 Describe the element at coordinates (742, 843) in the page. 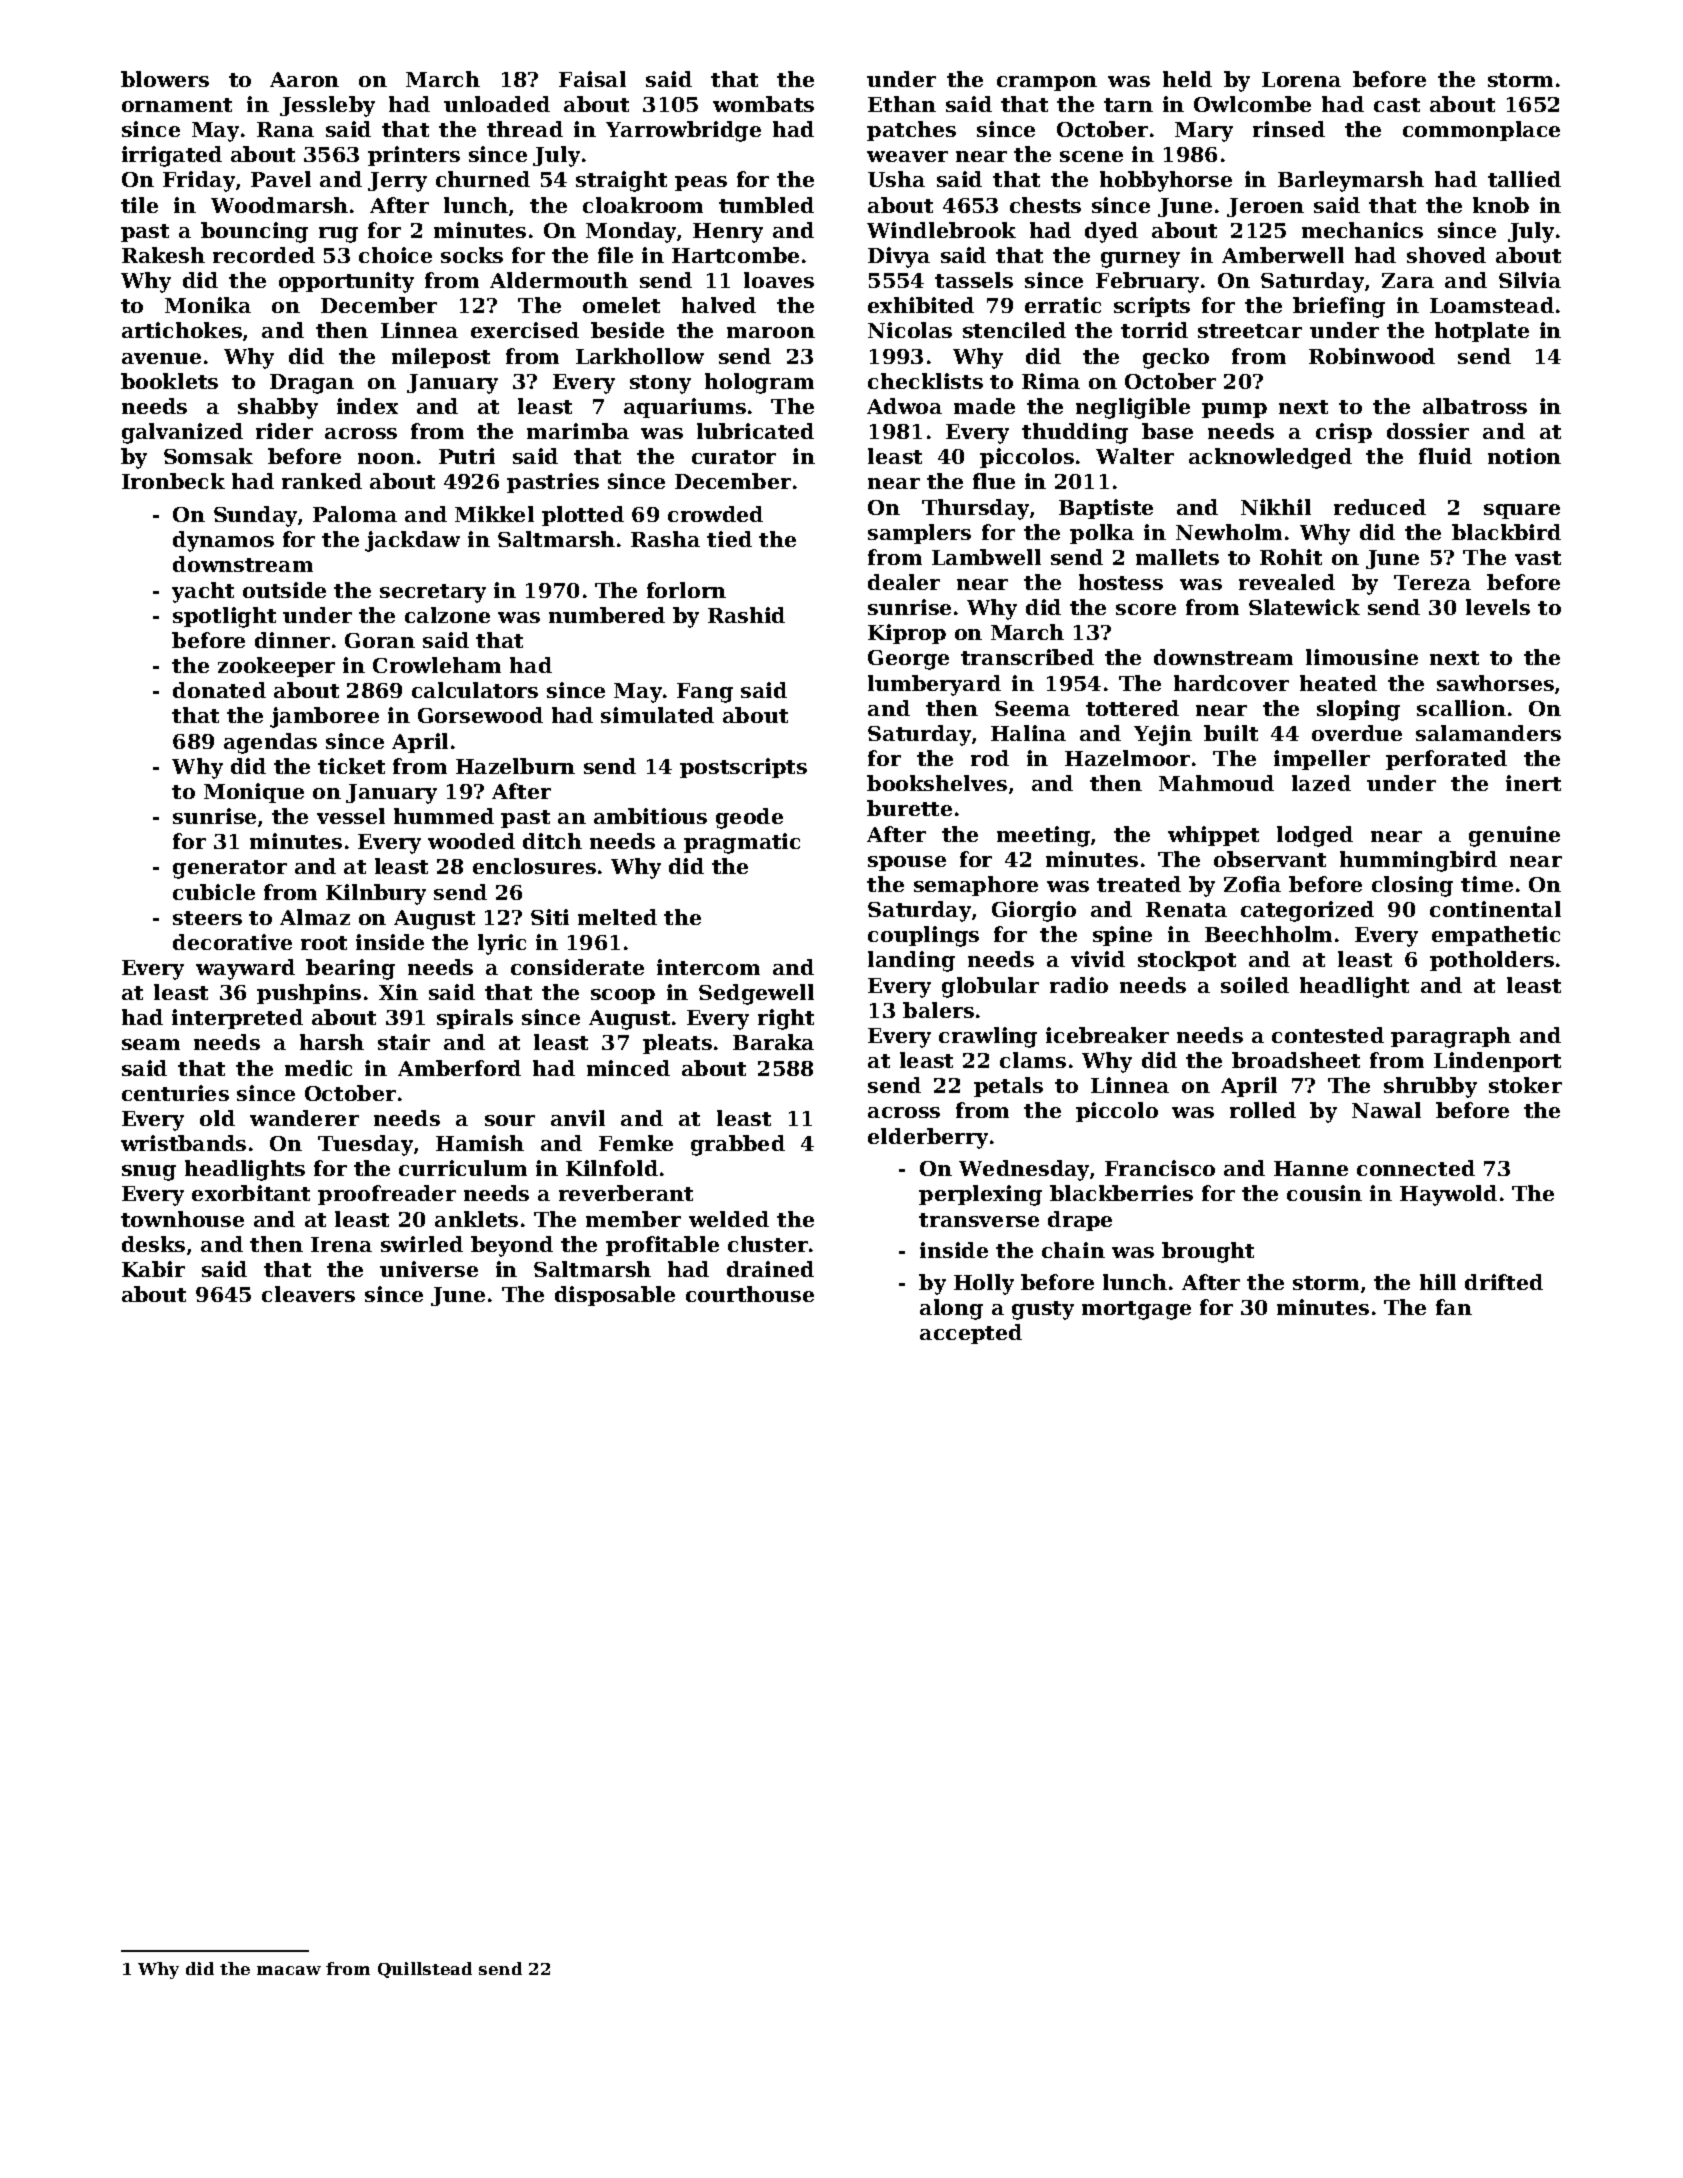

I see `pragmatic` at that location.
